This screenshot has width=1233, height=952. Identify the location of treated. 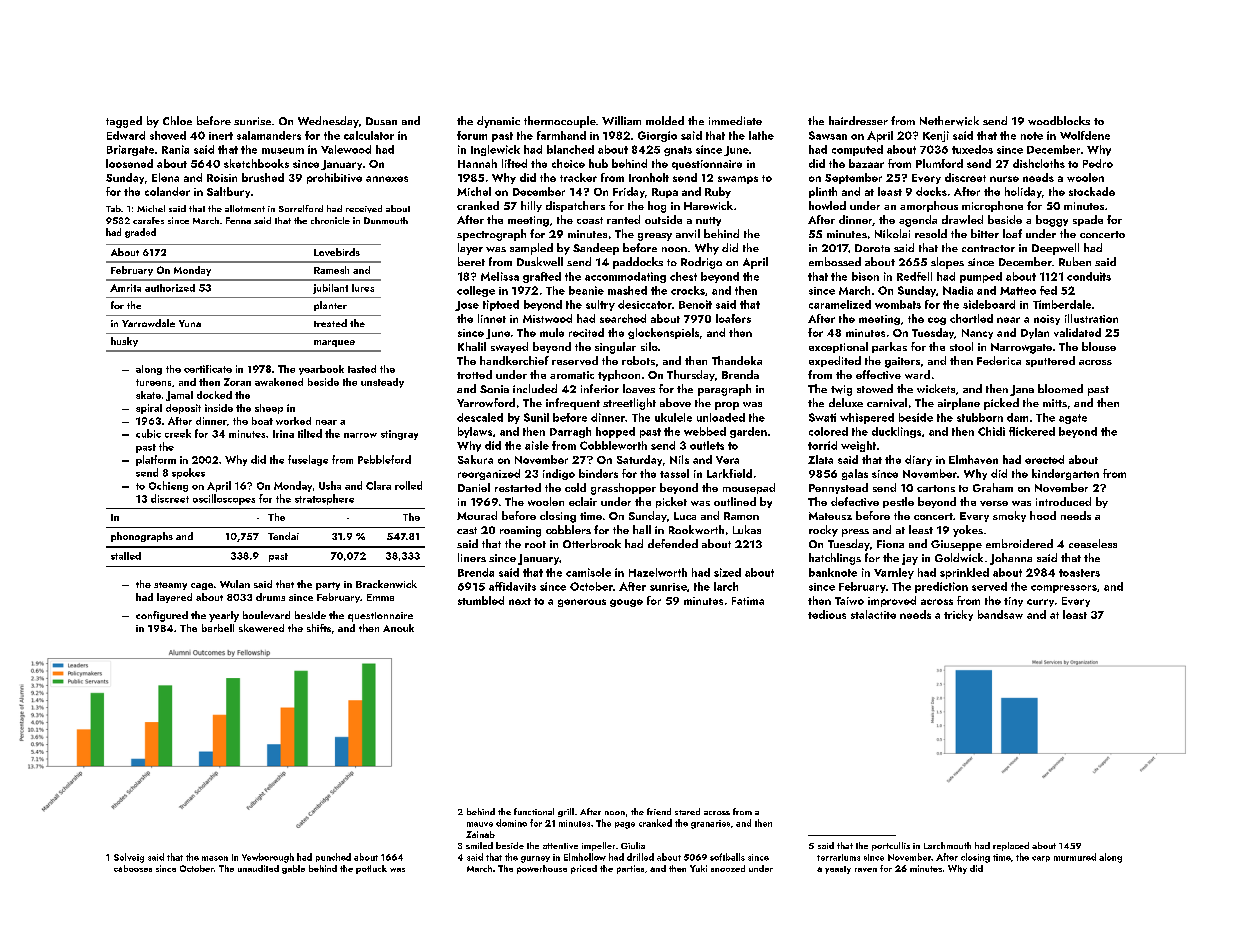
(330, 323).
